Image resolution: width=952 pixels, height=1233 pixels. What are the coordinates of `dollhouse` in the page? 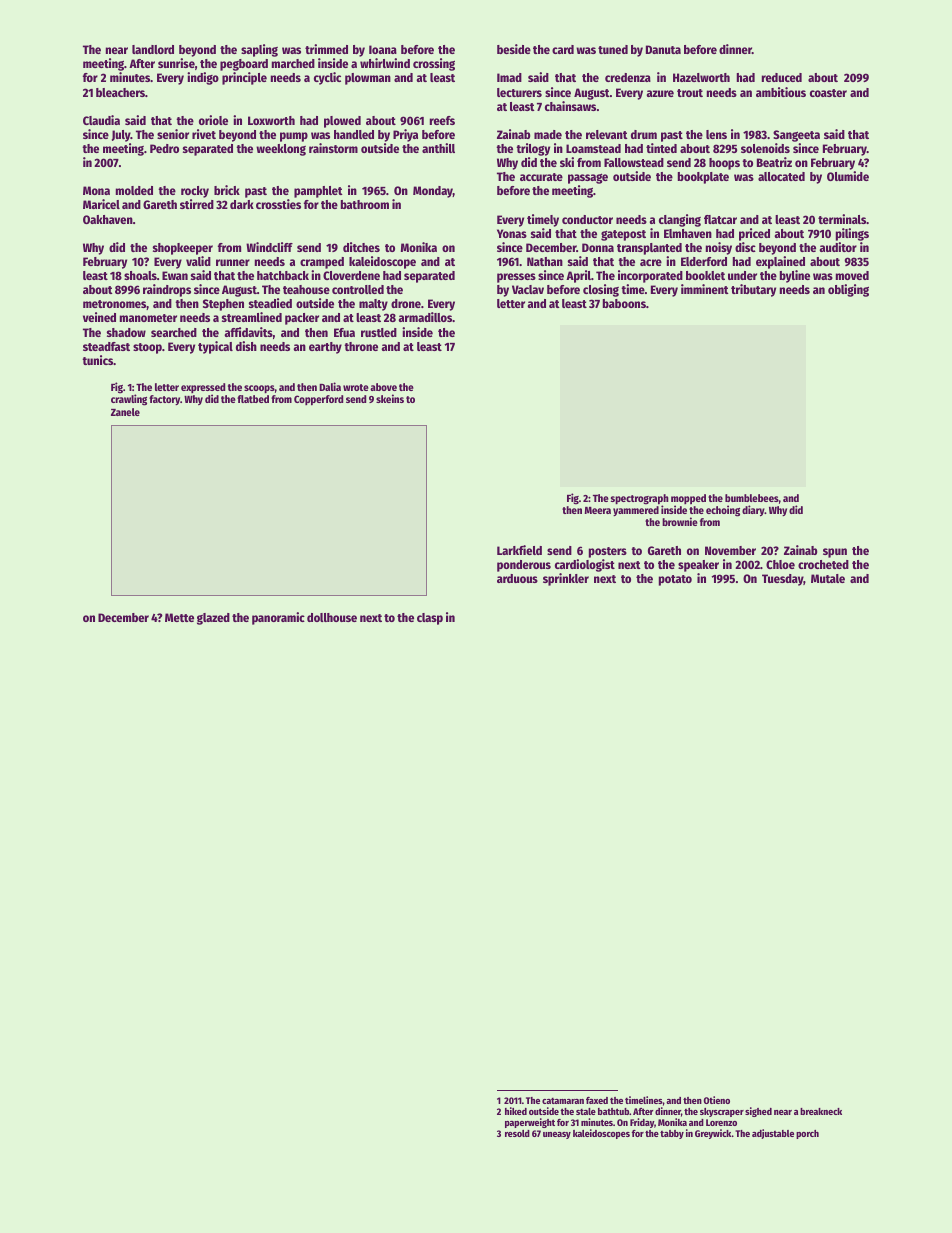 It's located at (332, 617).
